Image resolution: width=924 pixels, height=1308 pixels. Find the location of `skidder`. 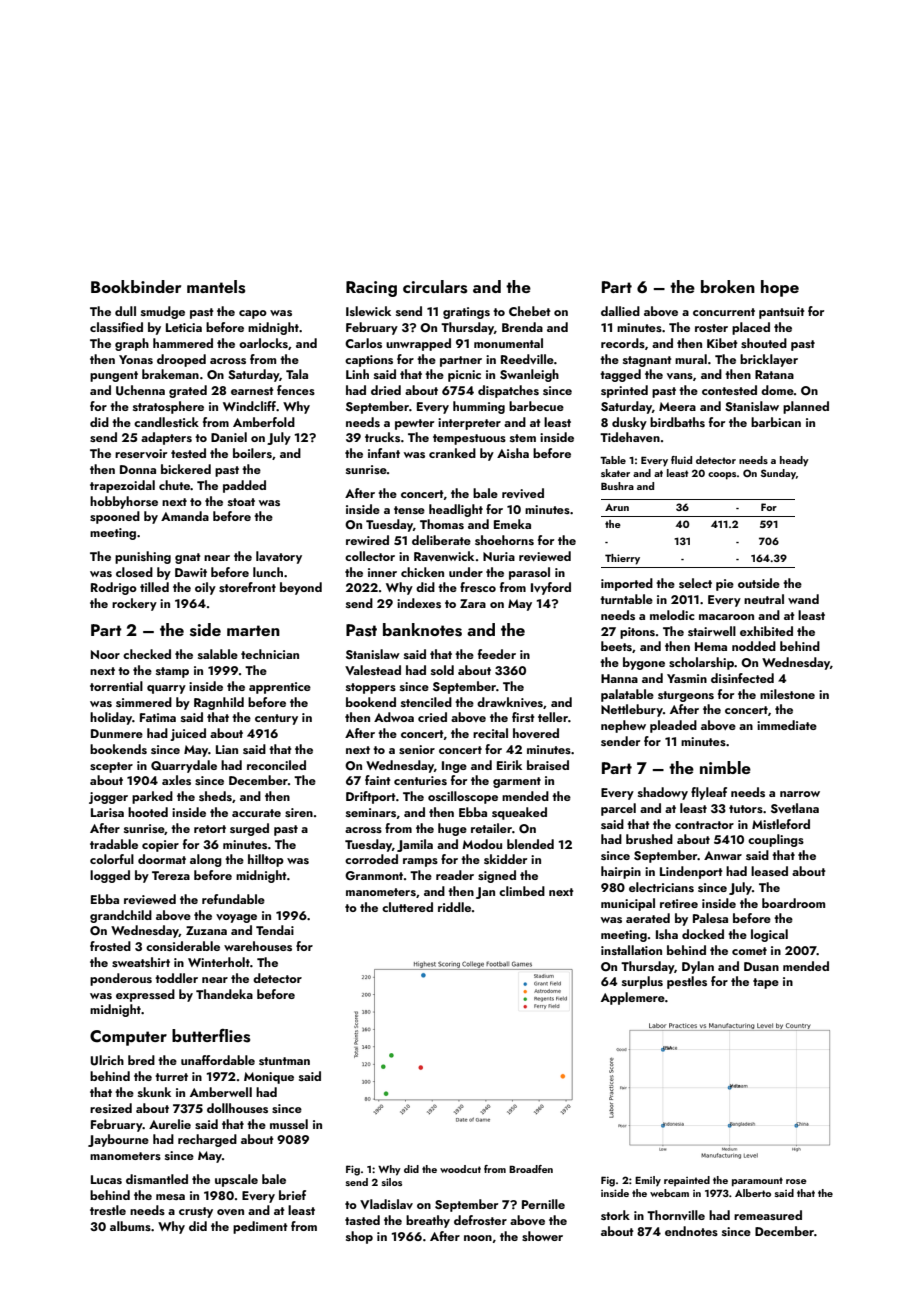

skidder is located at coordinates (505, 859).
